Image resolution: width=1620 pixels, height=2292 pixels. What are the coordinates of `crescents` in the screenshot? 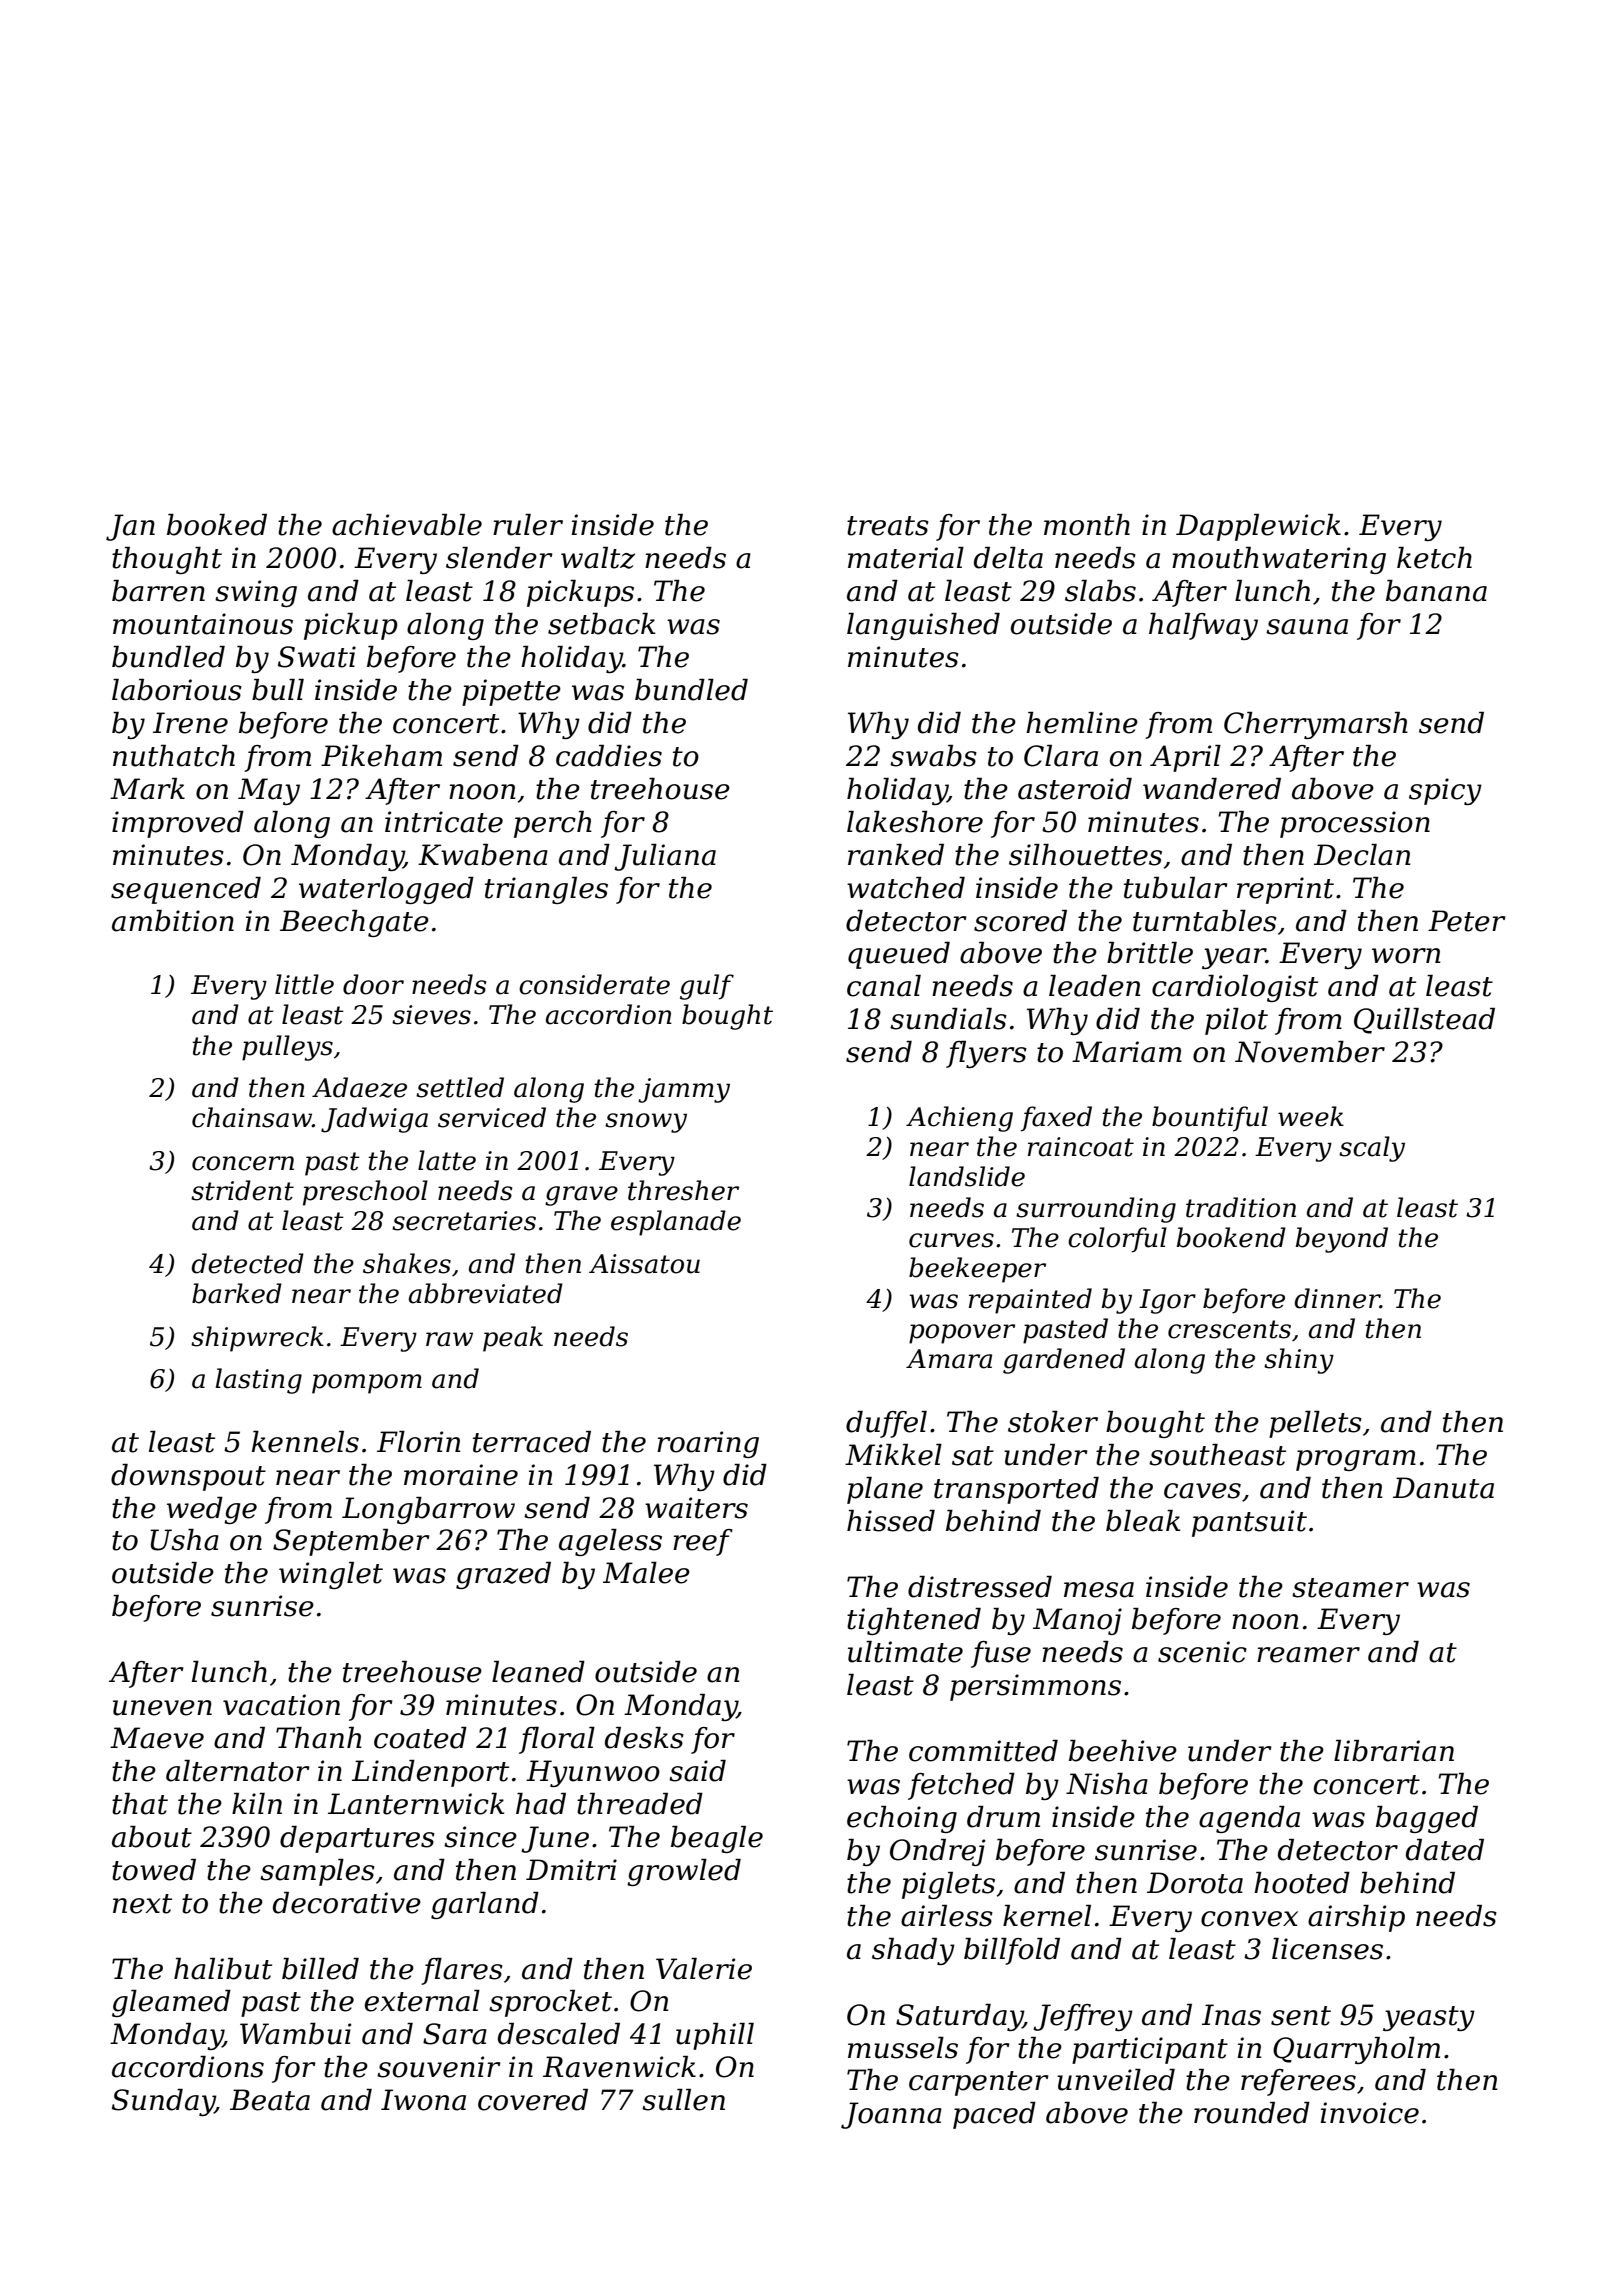 It's located at (1229, 1329).
